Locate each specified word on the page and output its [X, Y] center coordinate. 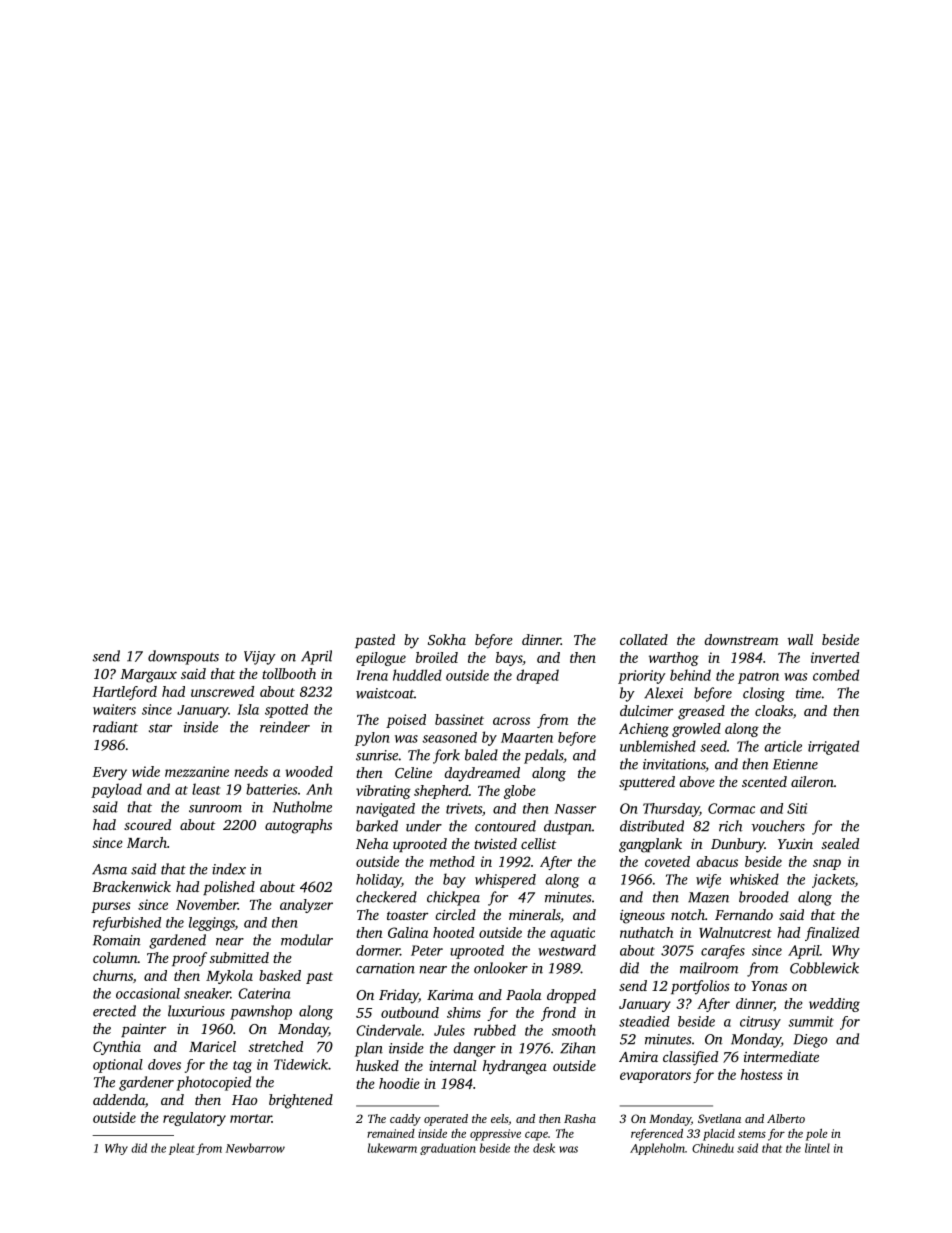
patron [758, 678]
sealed [840, 843]
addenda [119, 1099]
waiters [114, 709]
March [147, 842]
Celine [413, 772]
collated [644, 639]
